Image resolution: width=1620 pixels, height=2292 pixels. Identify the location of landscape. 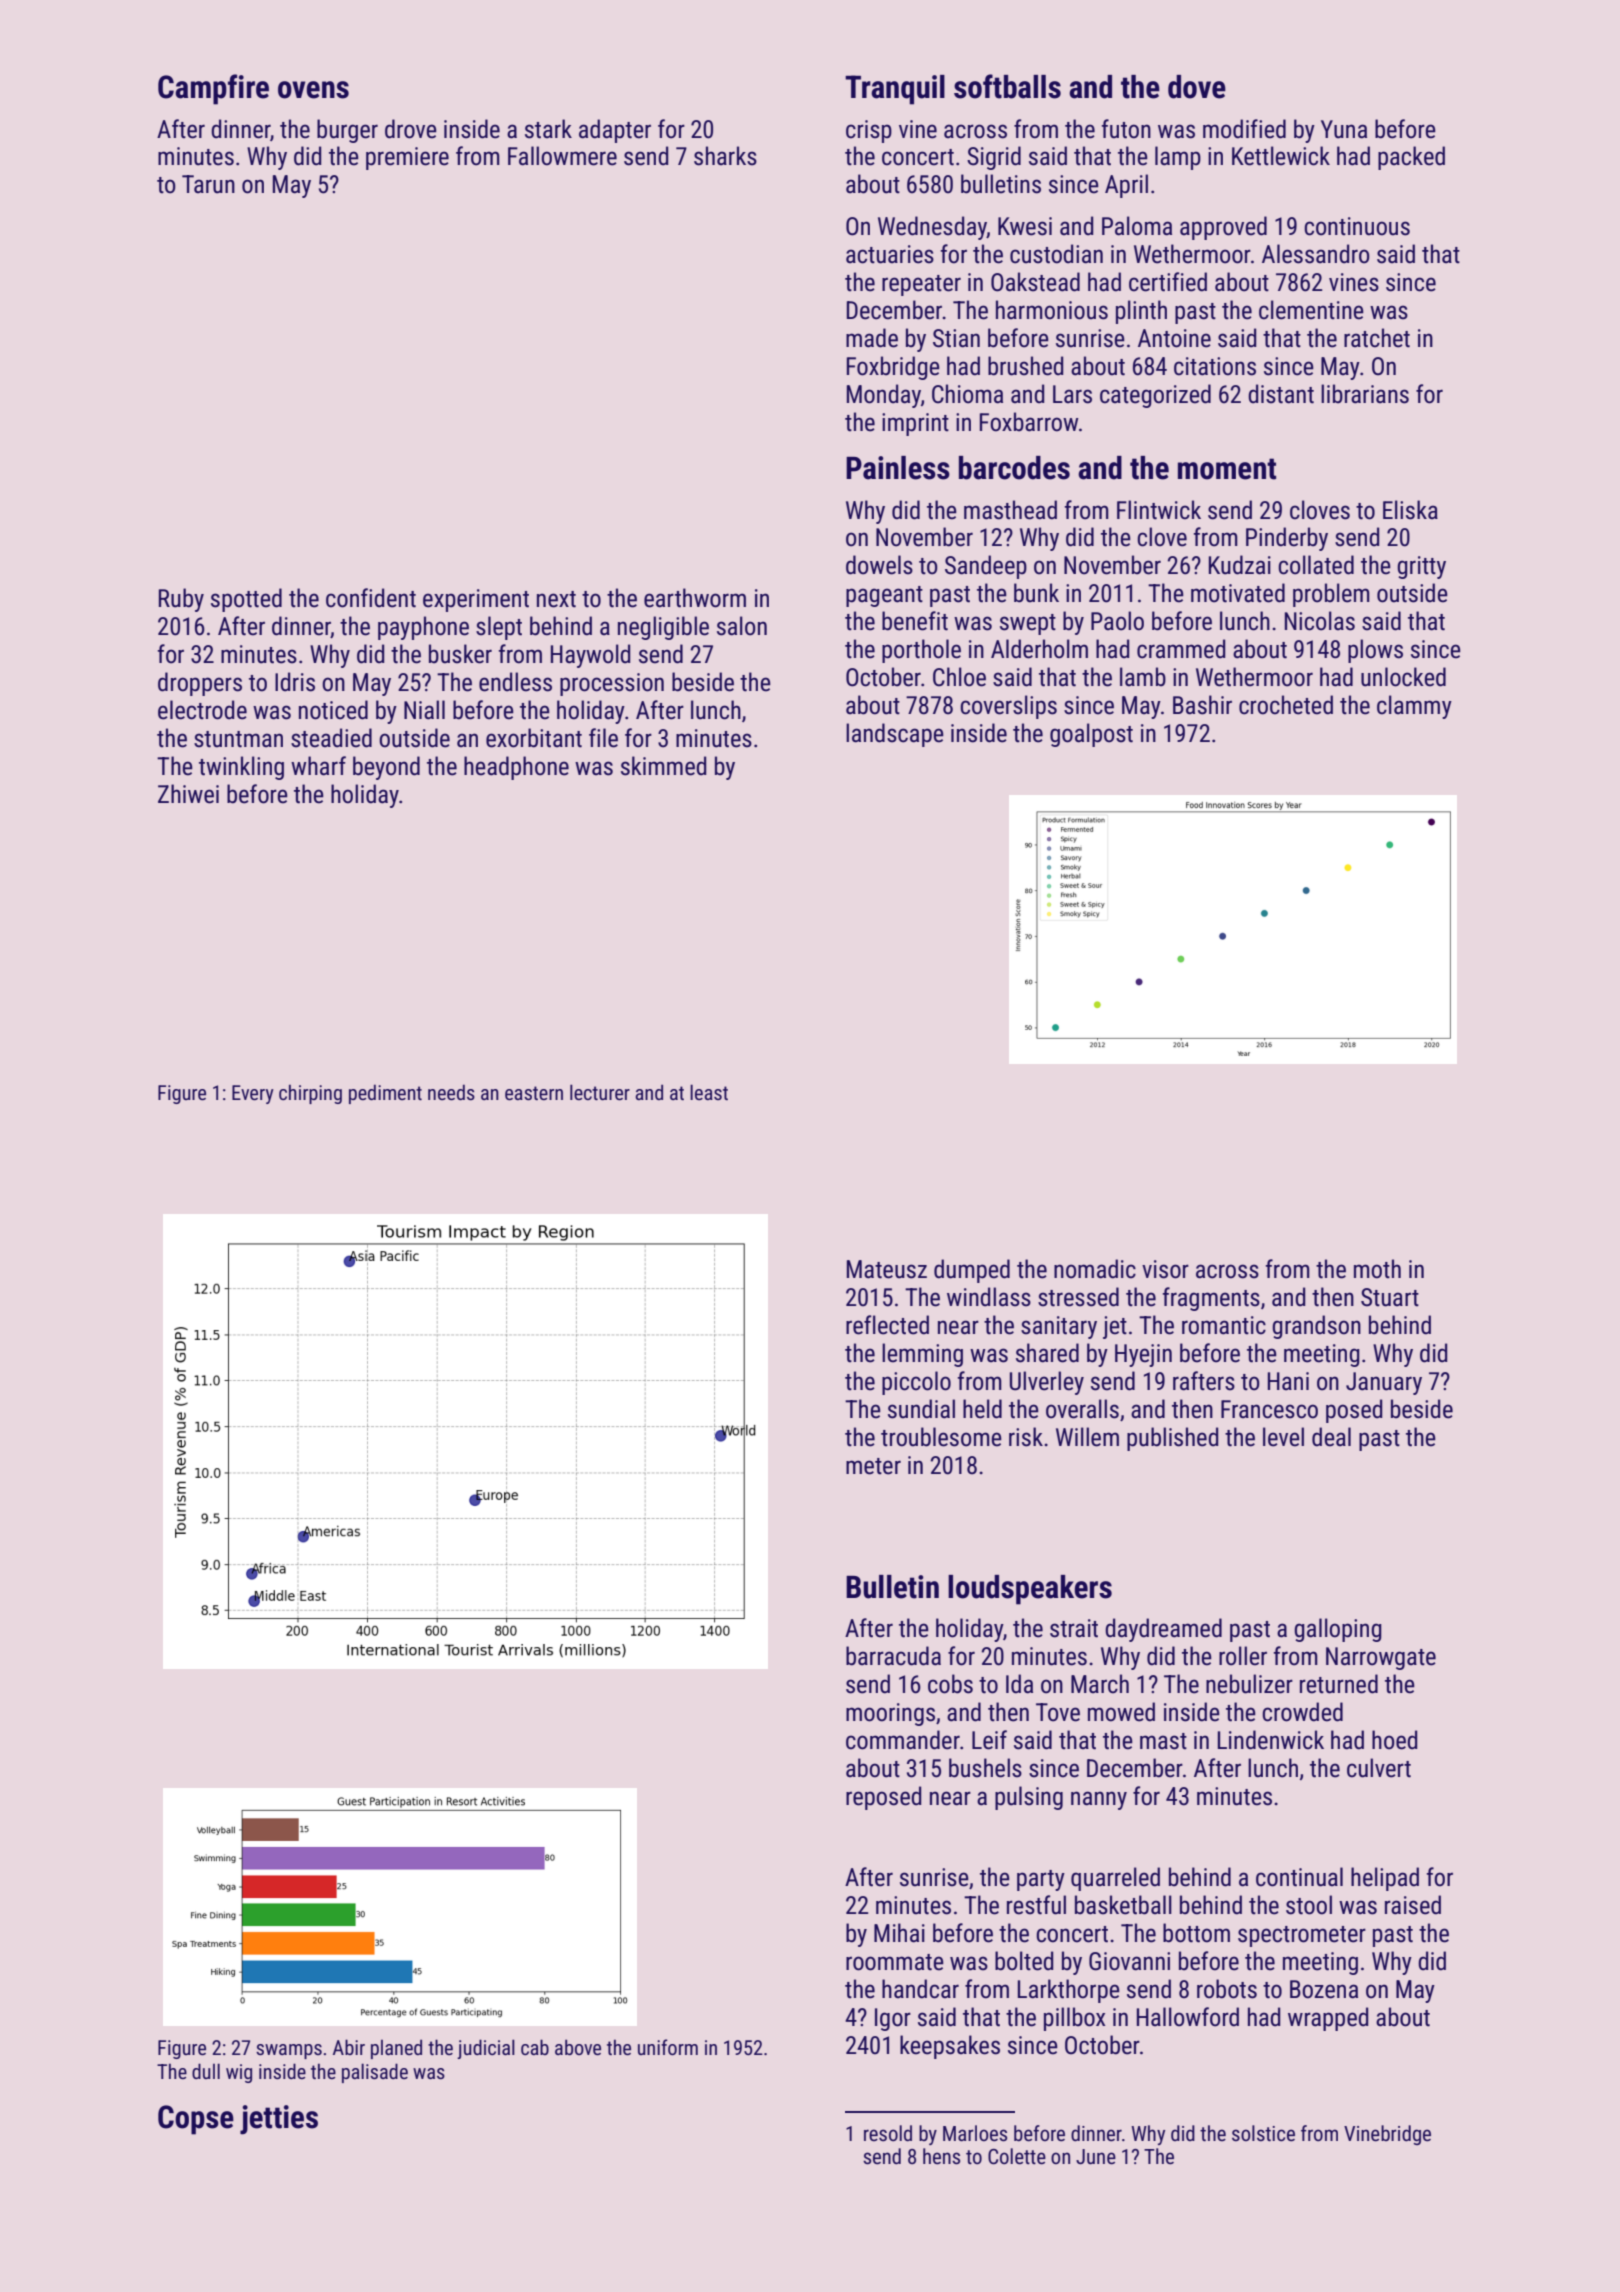
(895, 735).
